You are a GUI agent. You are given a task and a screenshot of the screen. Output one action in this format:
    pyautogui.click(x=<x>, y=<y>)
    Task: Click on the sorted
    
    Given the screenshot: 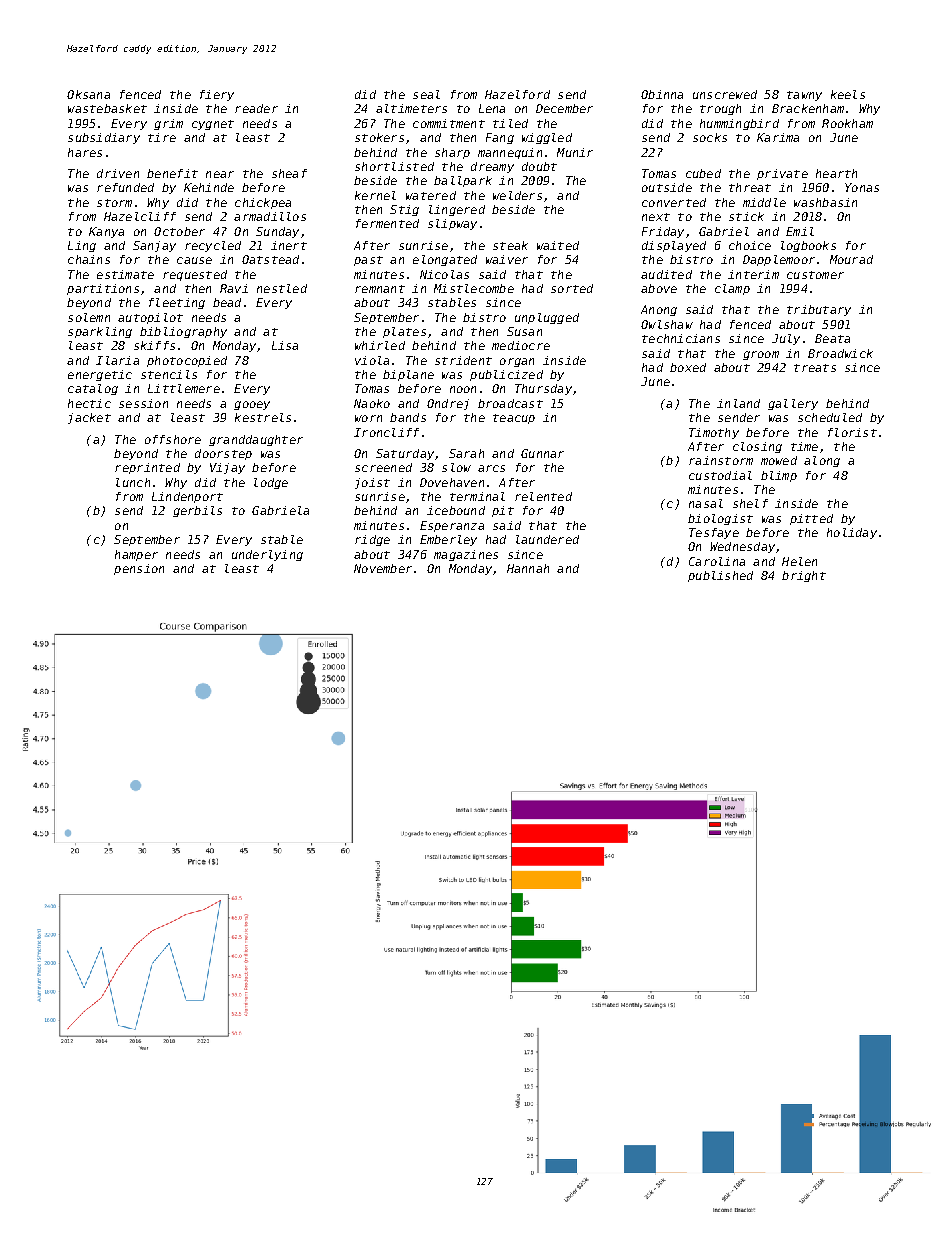 What is the action you would take?
    pyautogui.click(x=572, y=288)
